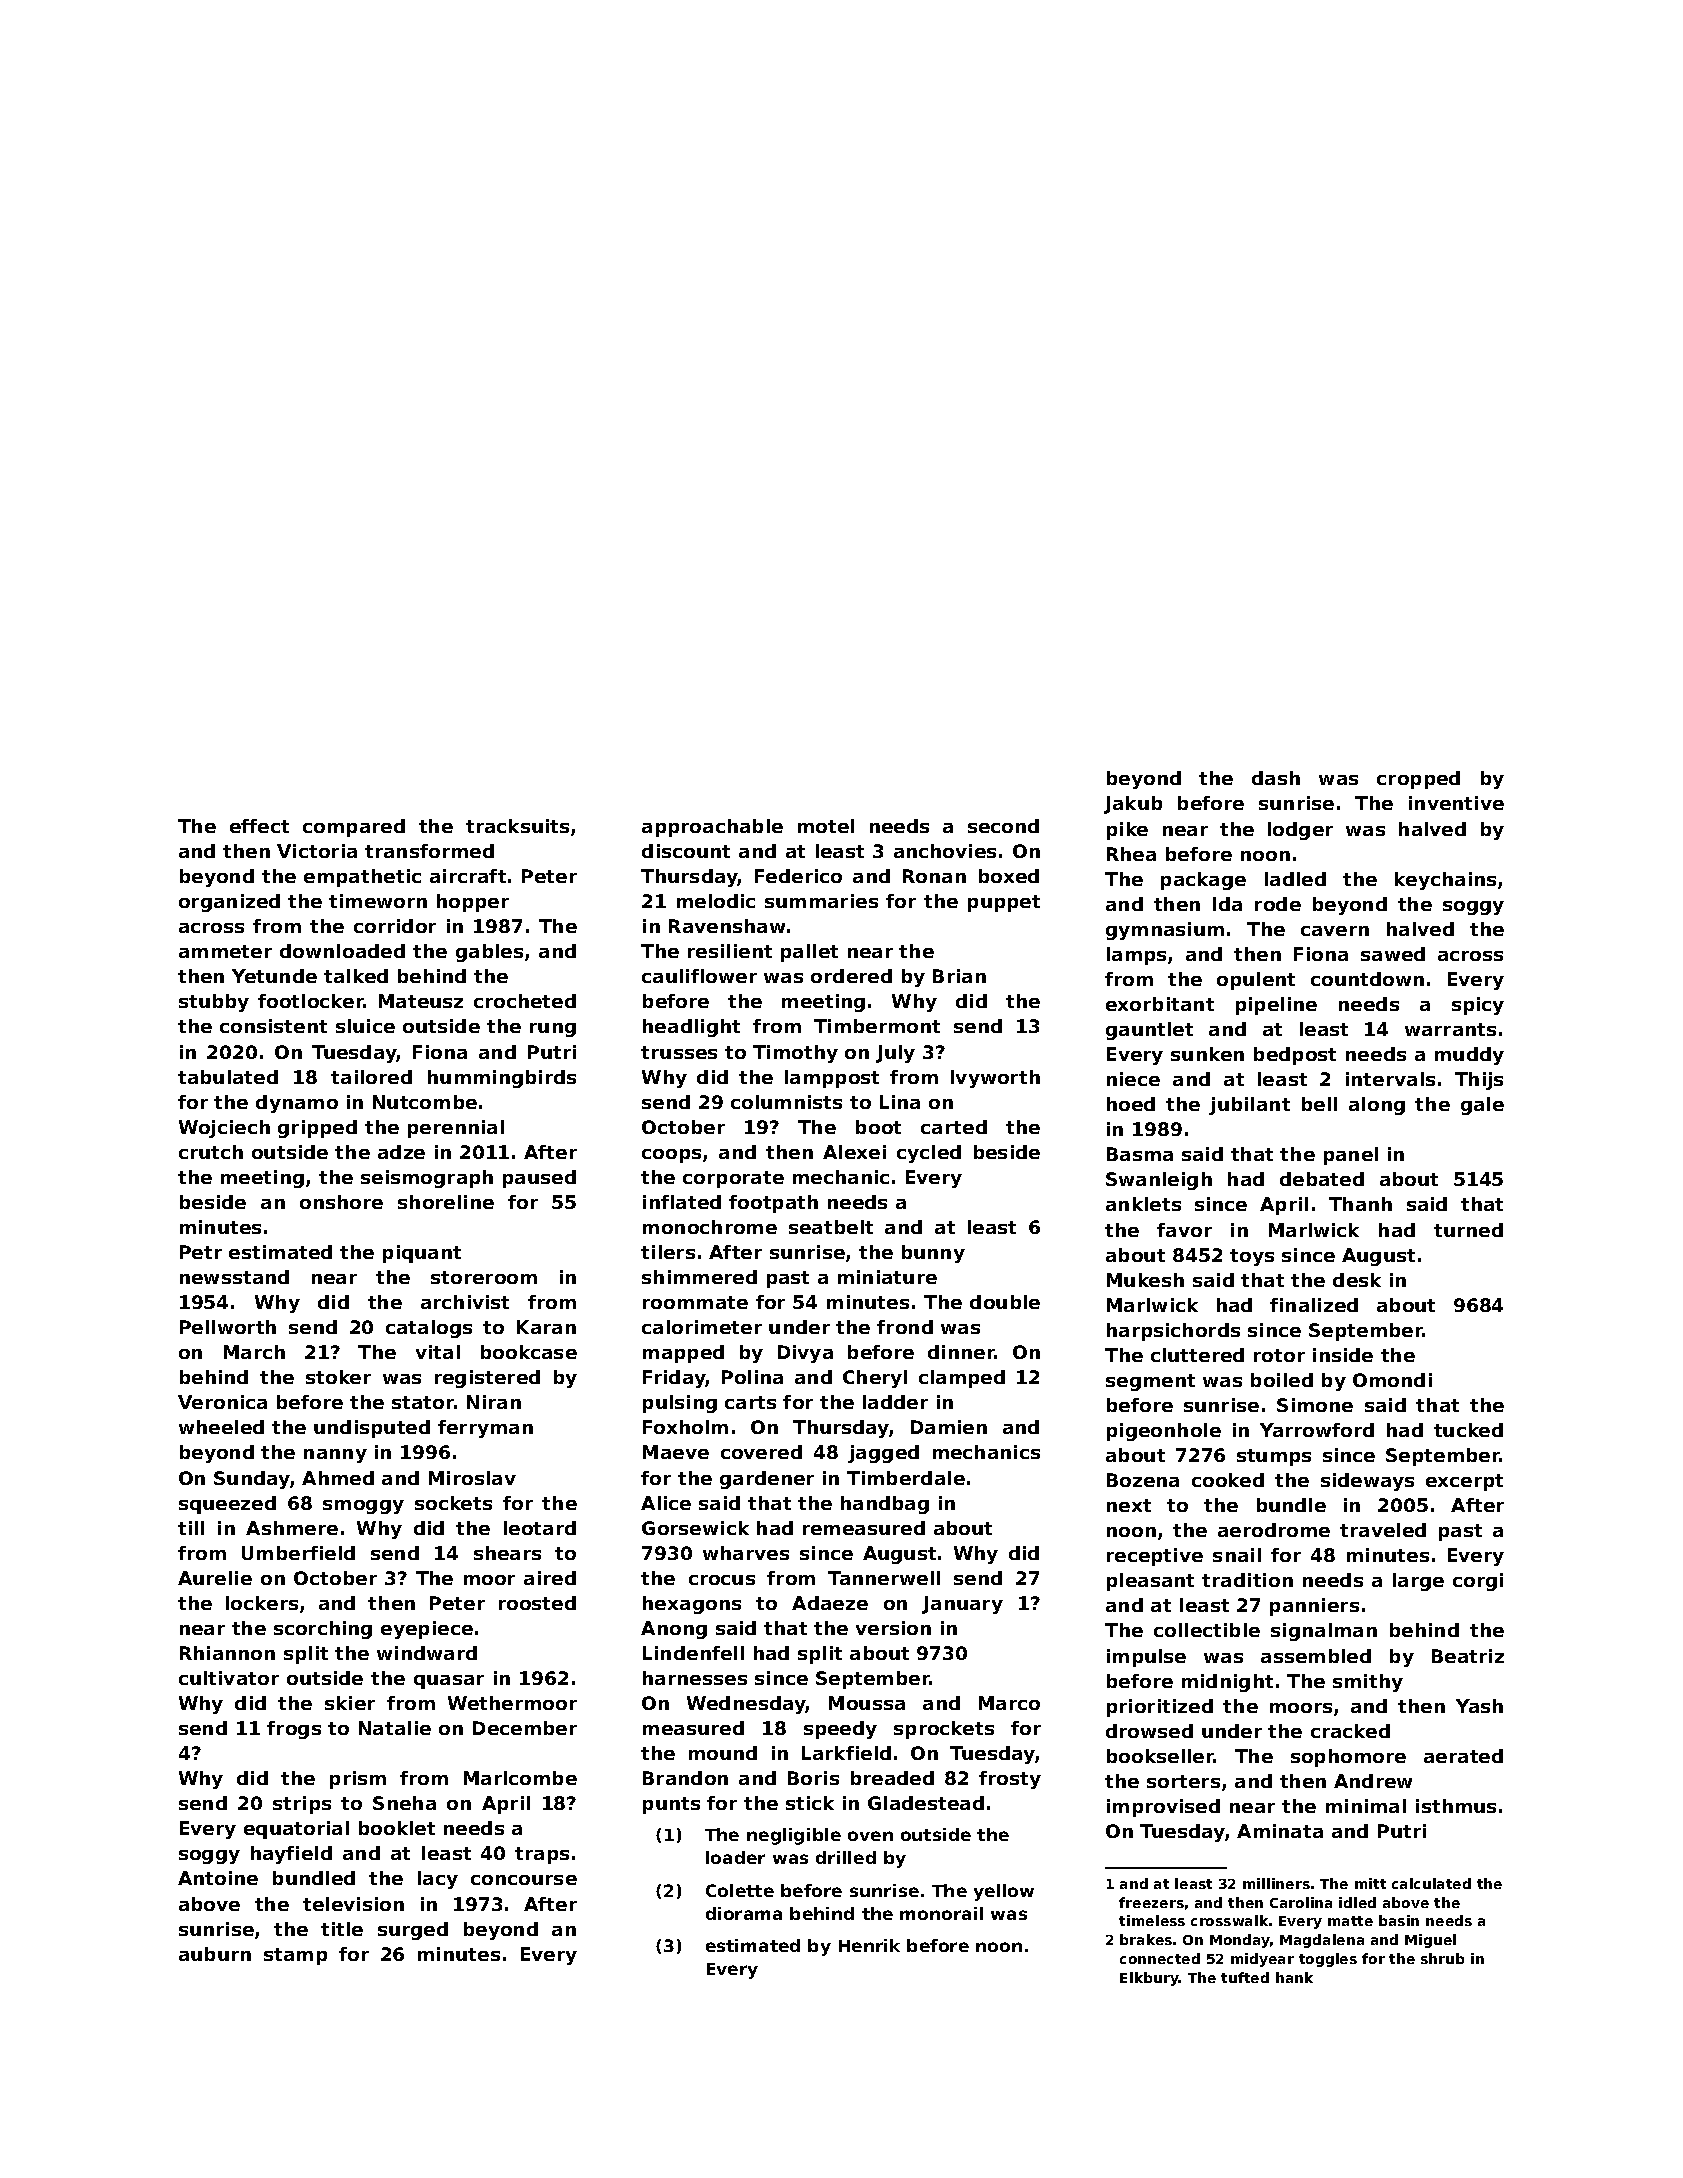 Image resolution: width=1683 pixels, height=2178 pixels. I want to click on tilers, so click(668, 1252).
